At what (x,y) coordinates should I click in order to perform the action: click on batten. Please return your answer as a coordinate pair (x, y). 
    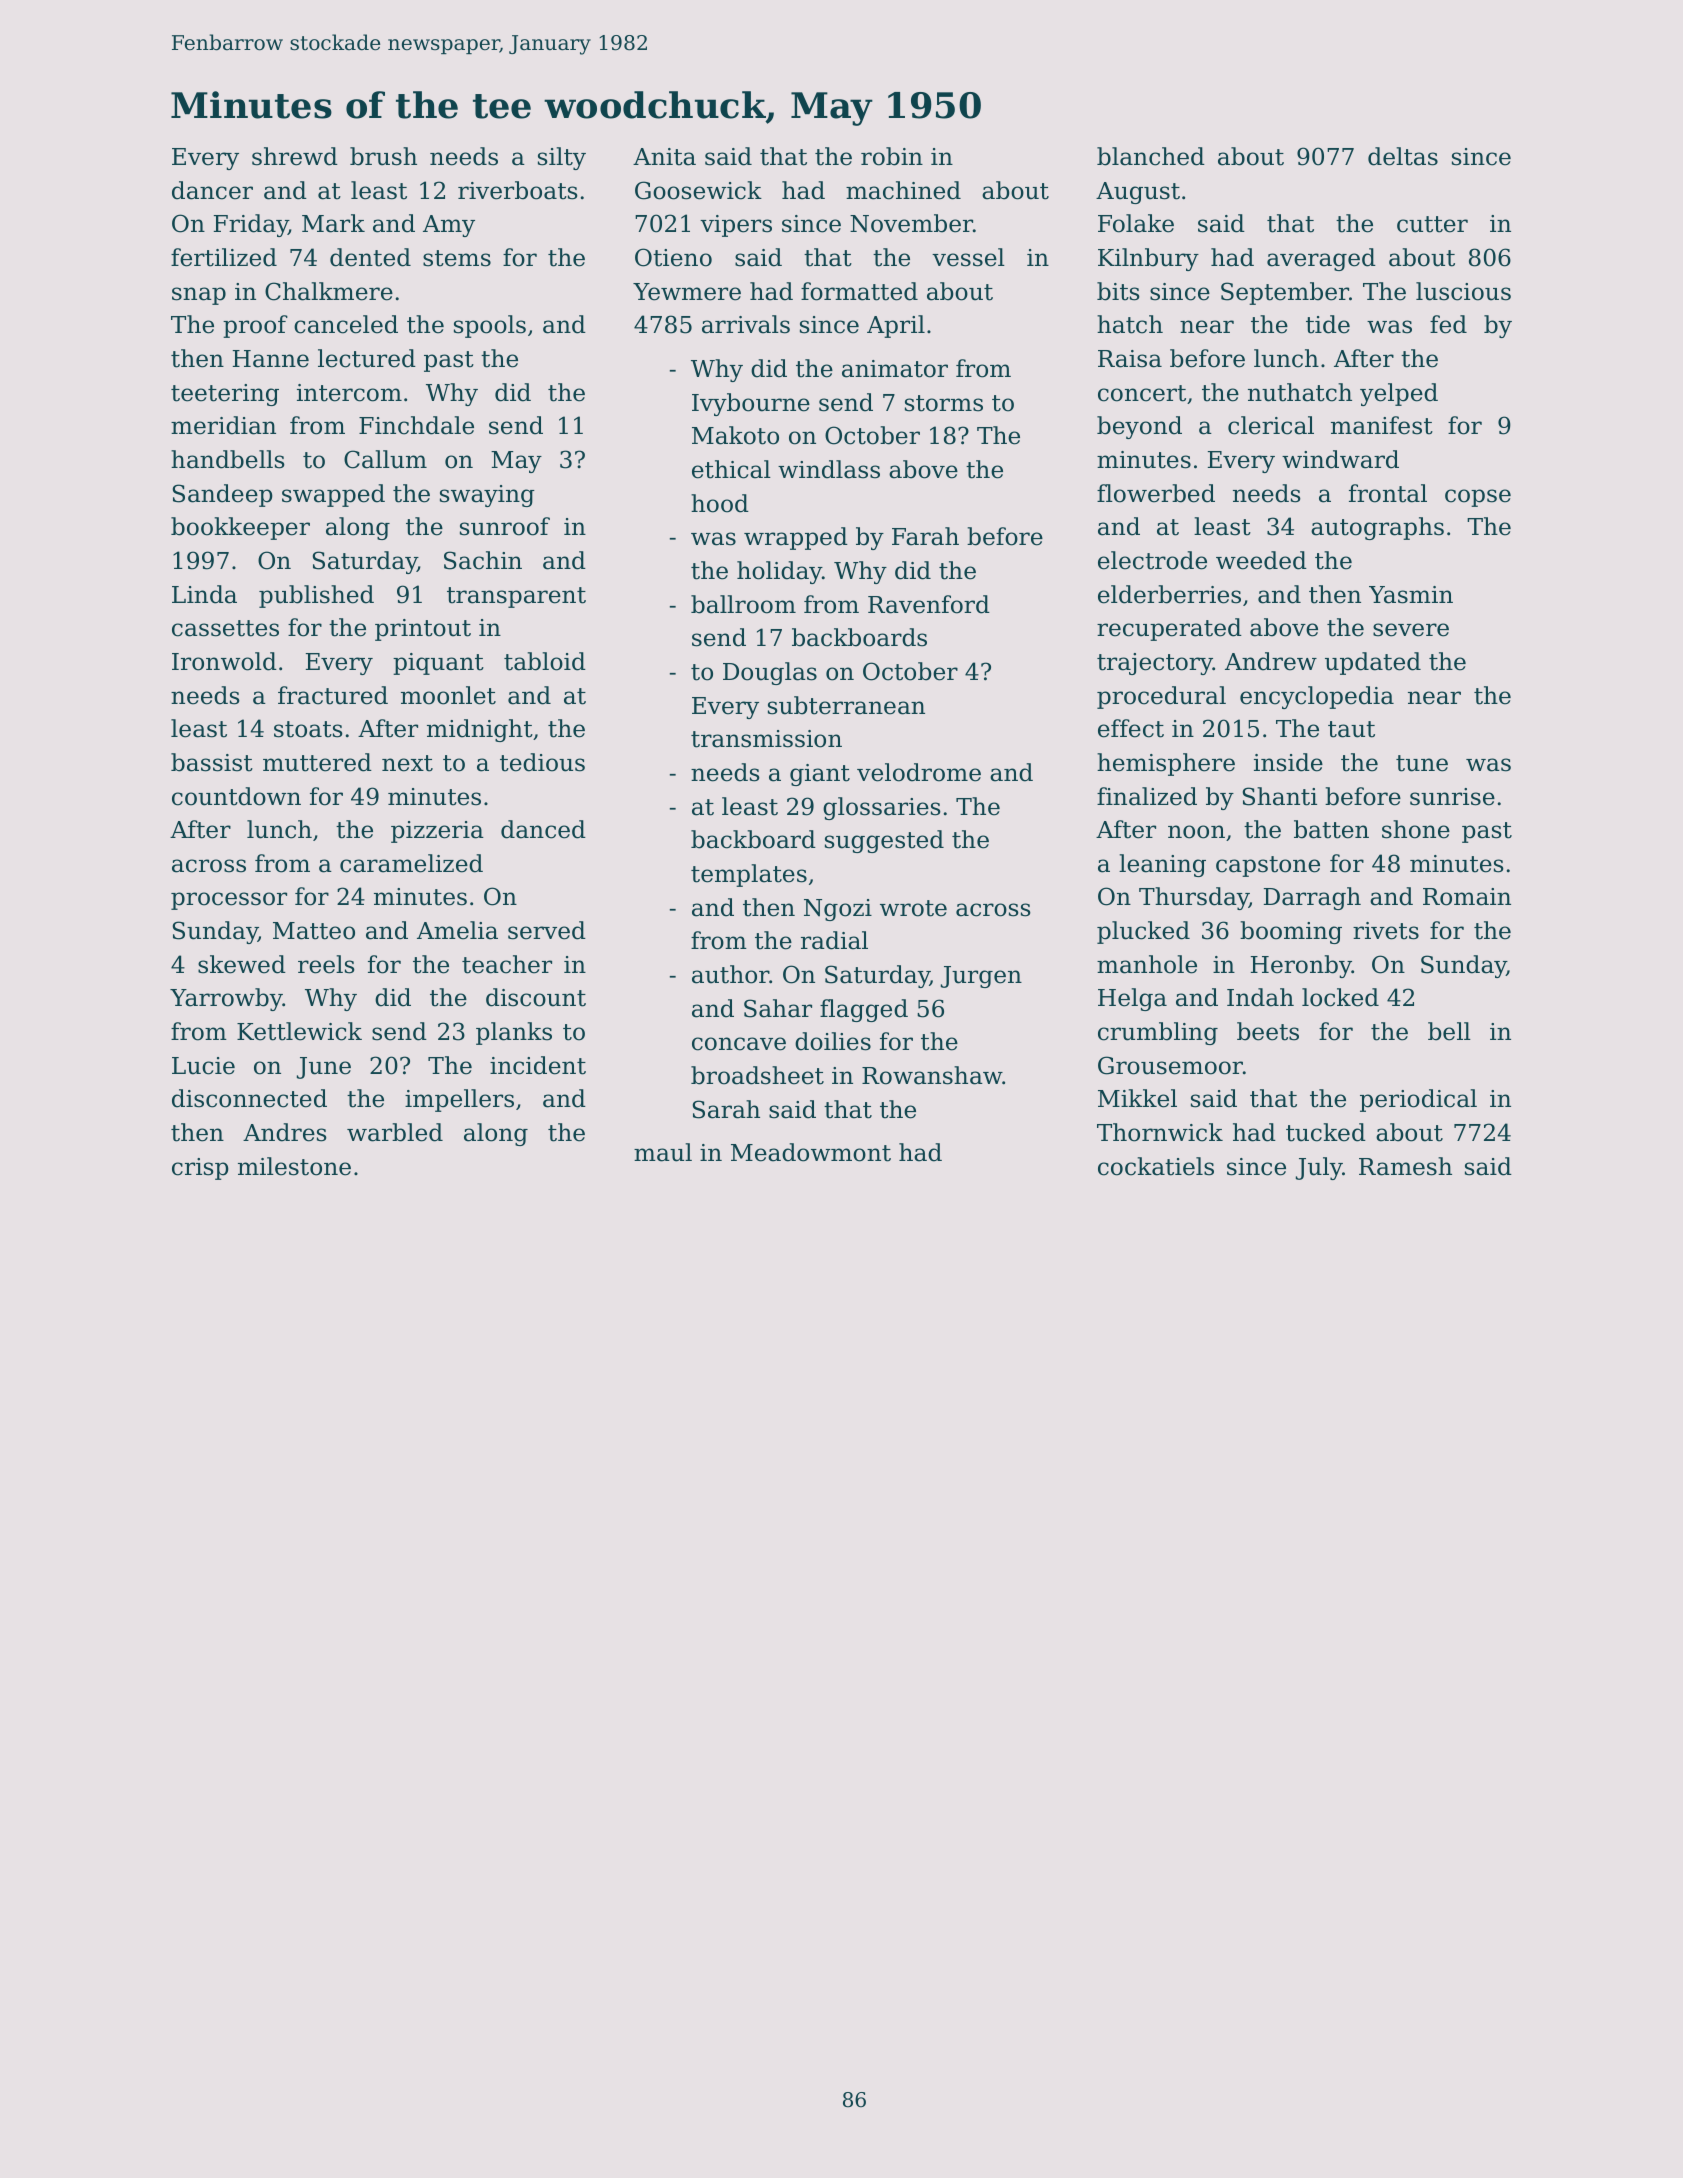
    Looking at the image, I should click on (1331, 829).
